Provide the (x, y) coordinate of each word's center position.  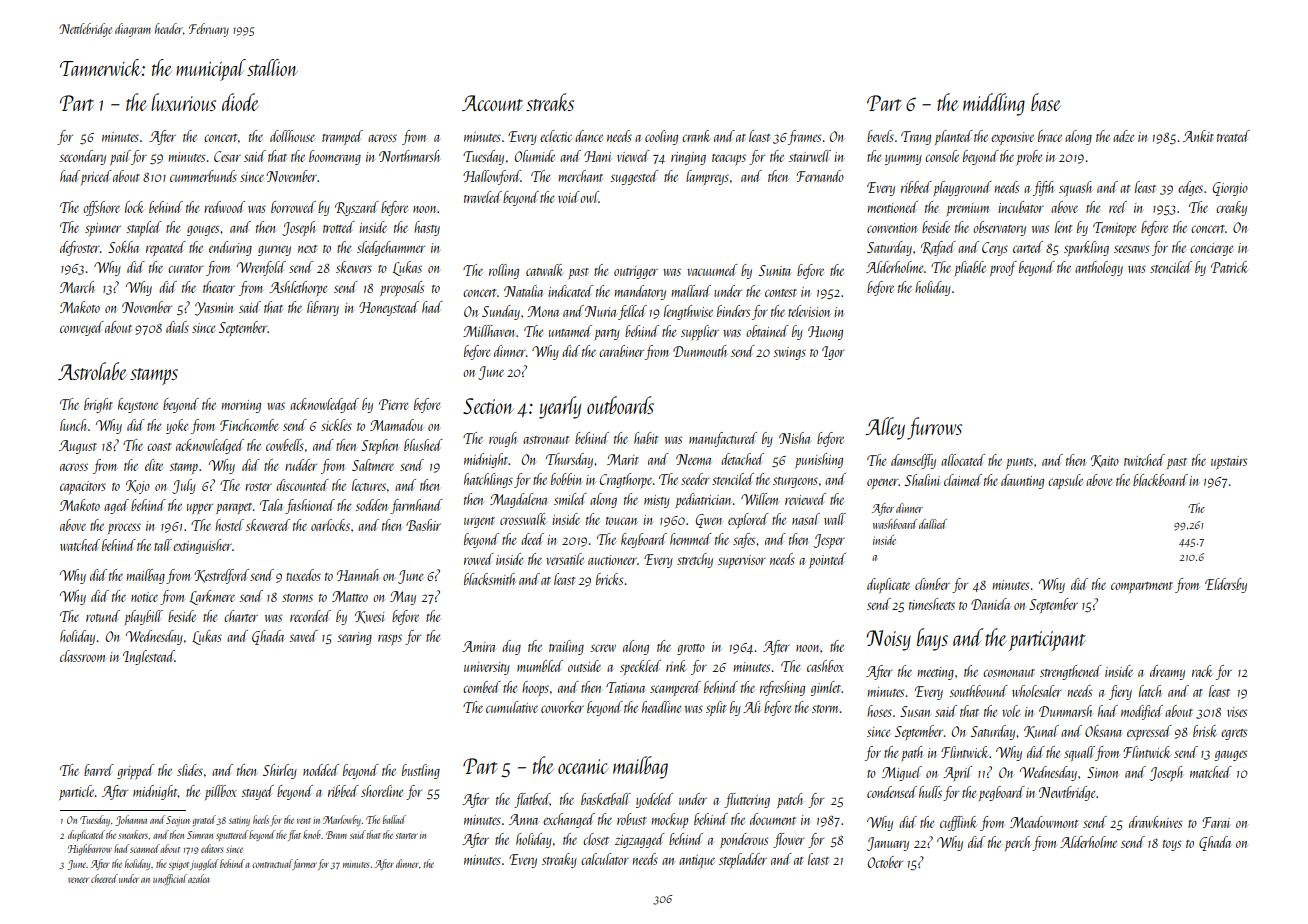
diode (240, 102)
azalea (199, 878)
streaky (559, 860)
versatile (565, 559)
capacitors (83, 487)
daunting (1022, 481)
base (1046, 102)
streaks (550, 102)
